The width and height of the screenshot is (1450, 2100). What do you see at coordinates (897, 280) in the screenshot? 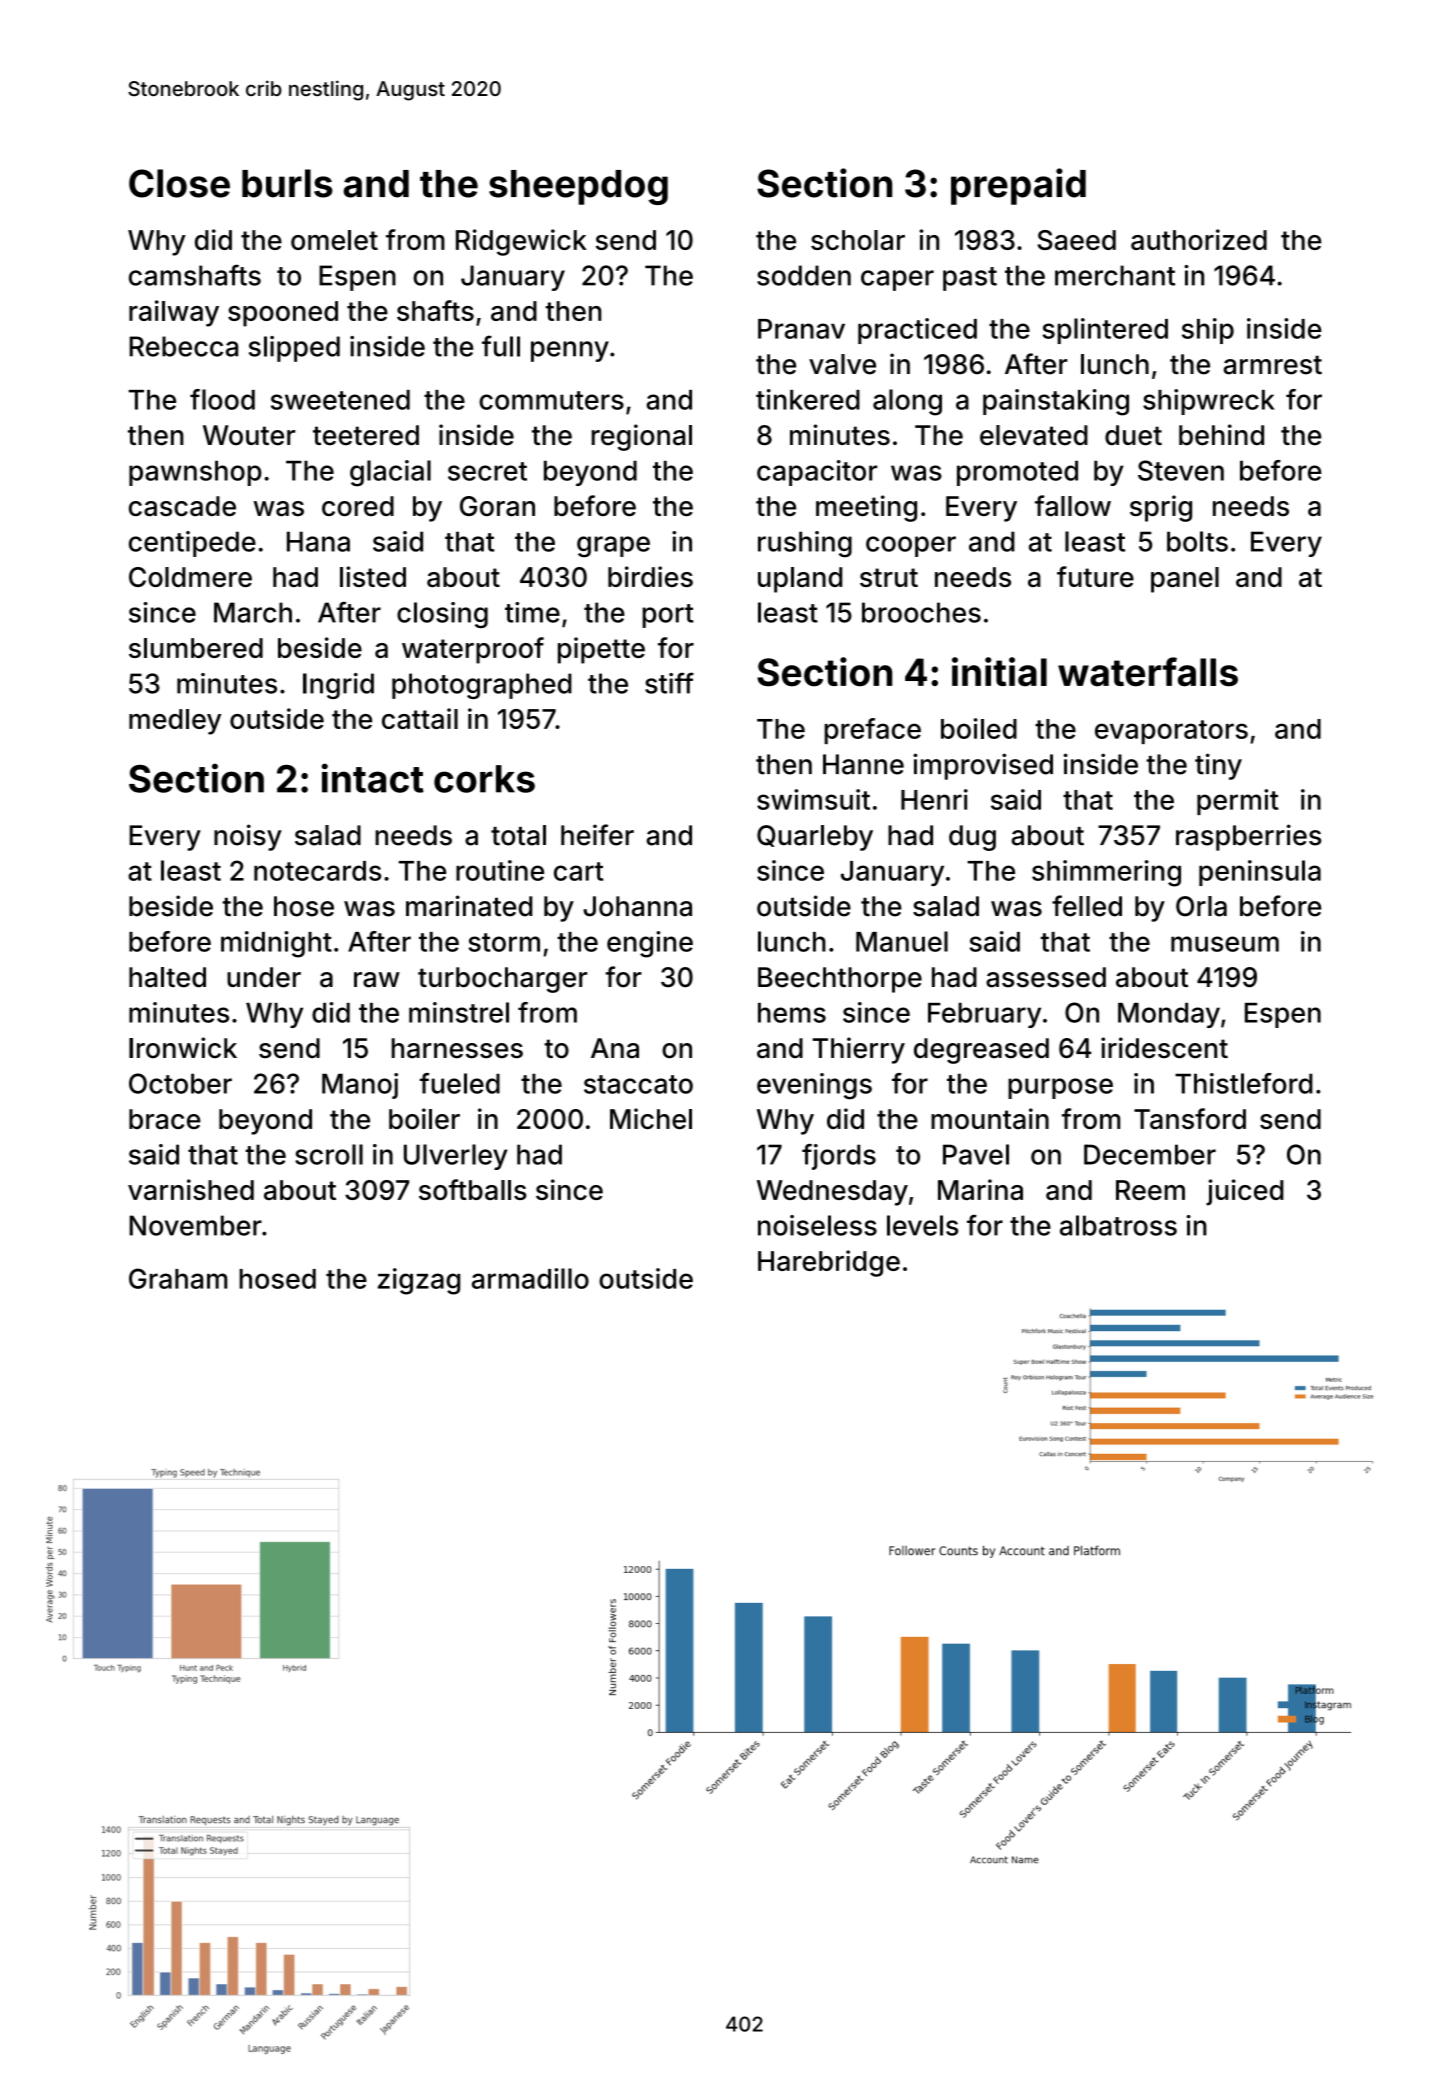
I see `caper` at bounding box center [897, 280].
